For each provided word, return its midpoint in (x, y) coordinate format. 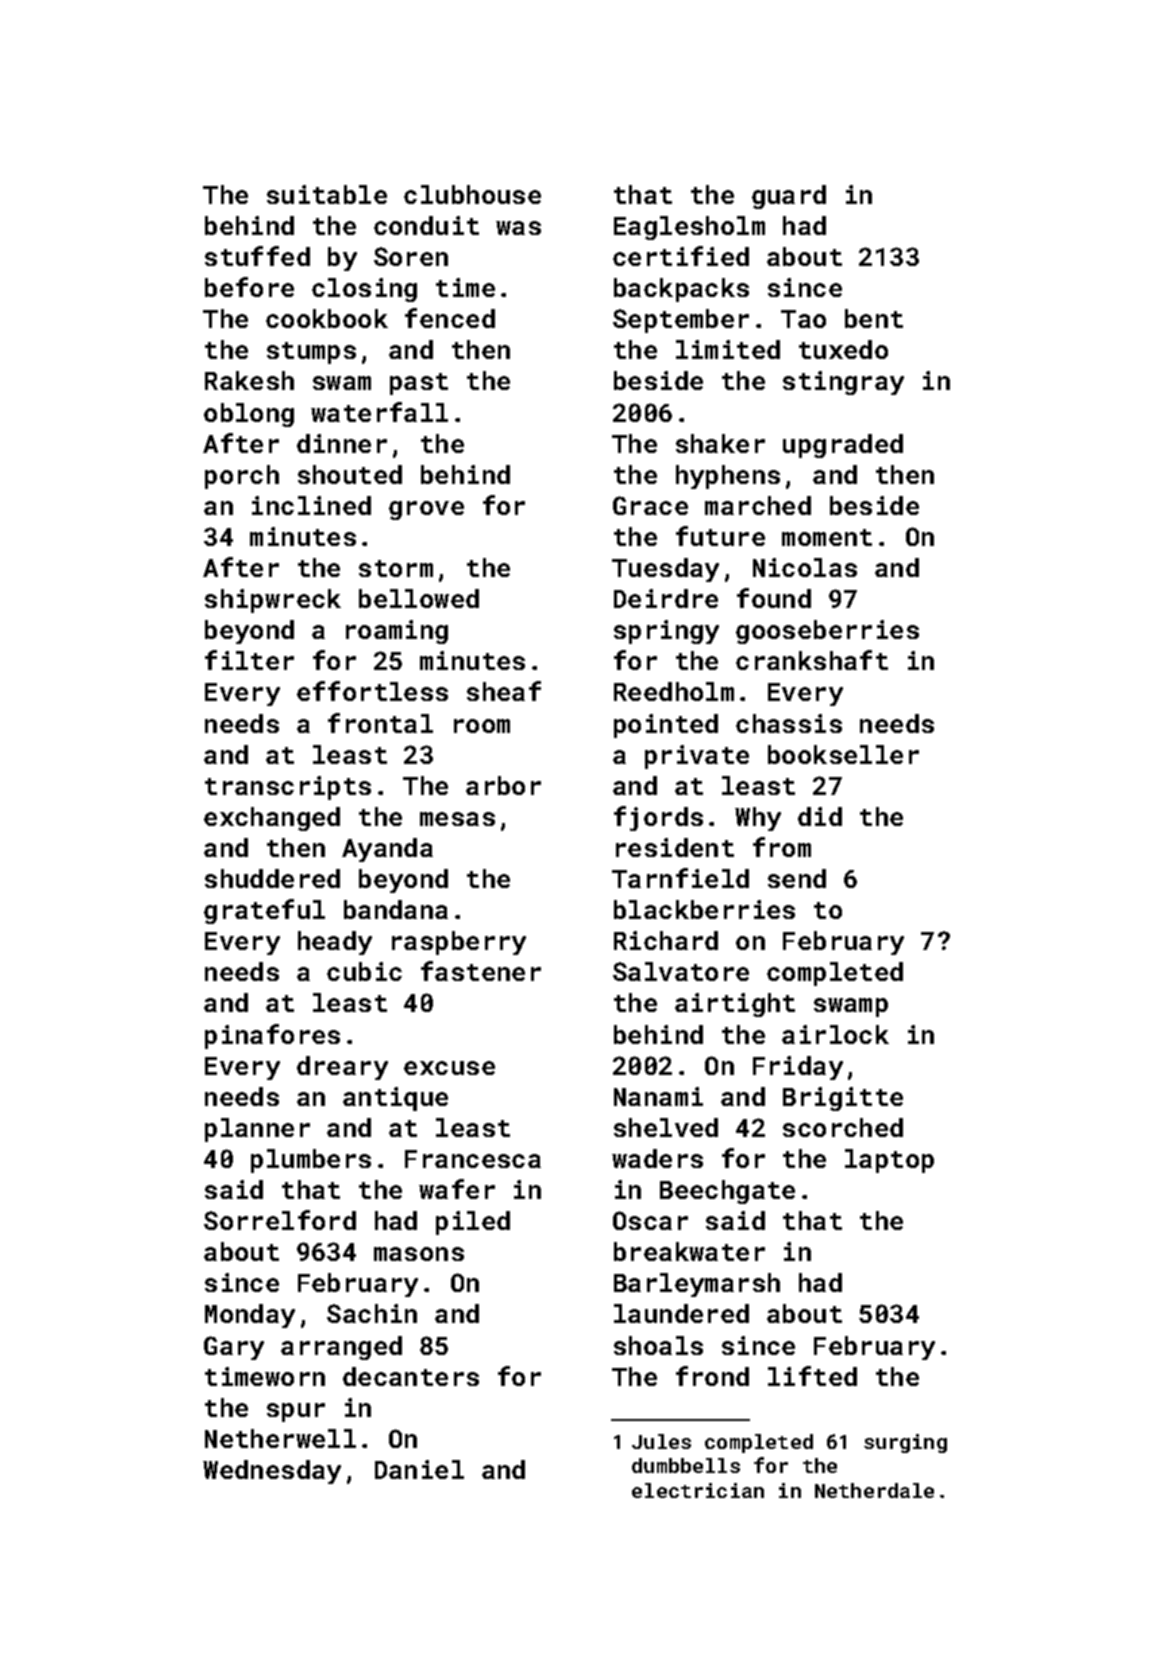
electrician (698, 1490)
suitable (327, 194)
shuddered (272, 878)
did (820, 816)
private (697, 757)
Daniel (419, 1469)
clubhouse (472, 194)
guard (789, 197)
